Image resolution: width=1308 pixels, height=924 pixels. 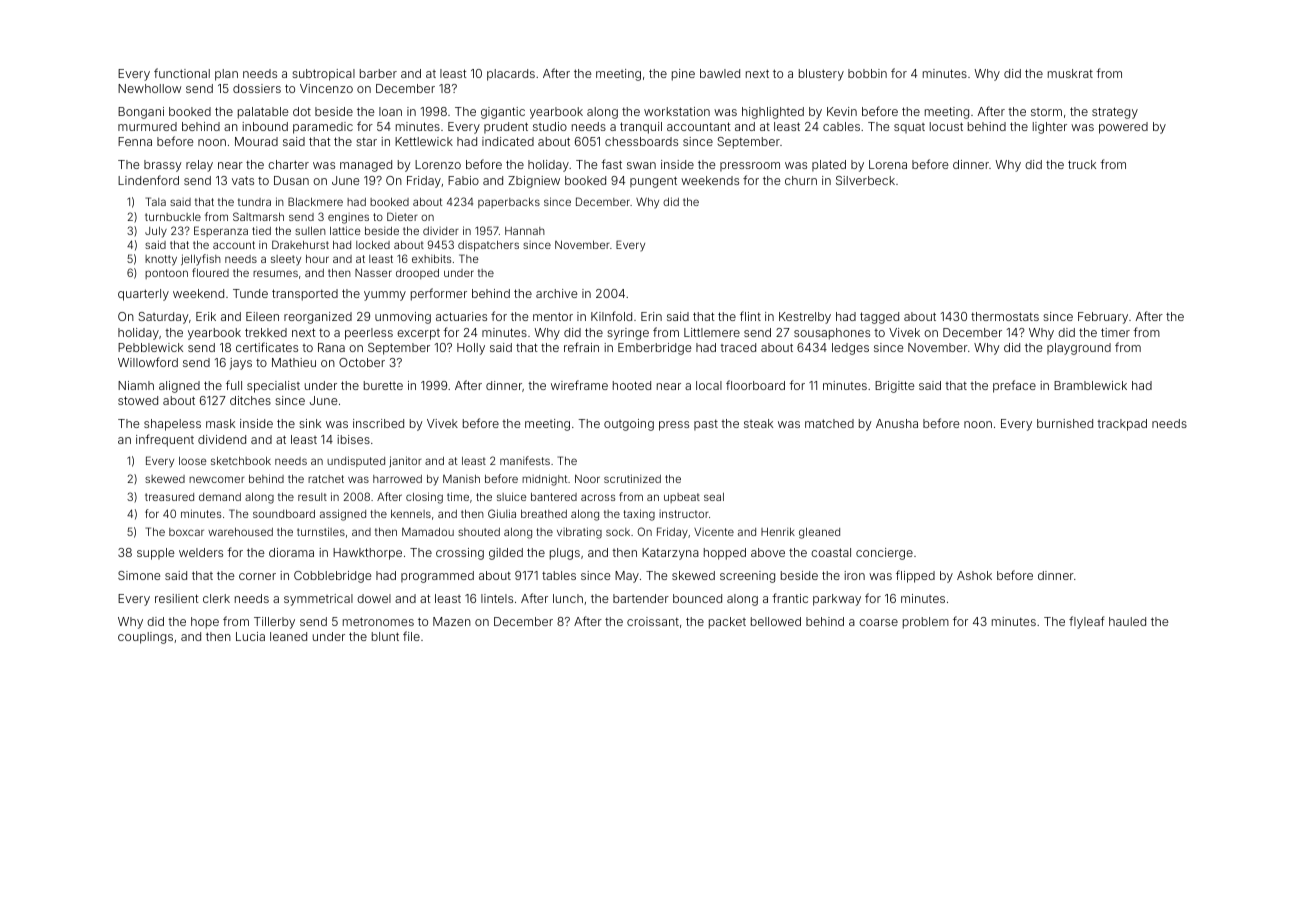 I want to click on frantic, so click(x=790, y=598).
